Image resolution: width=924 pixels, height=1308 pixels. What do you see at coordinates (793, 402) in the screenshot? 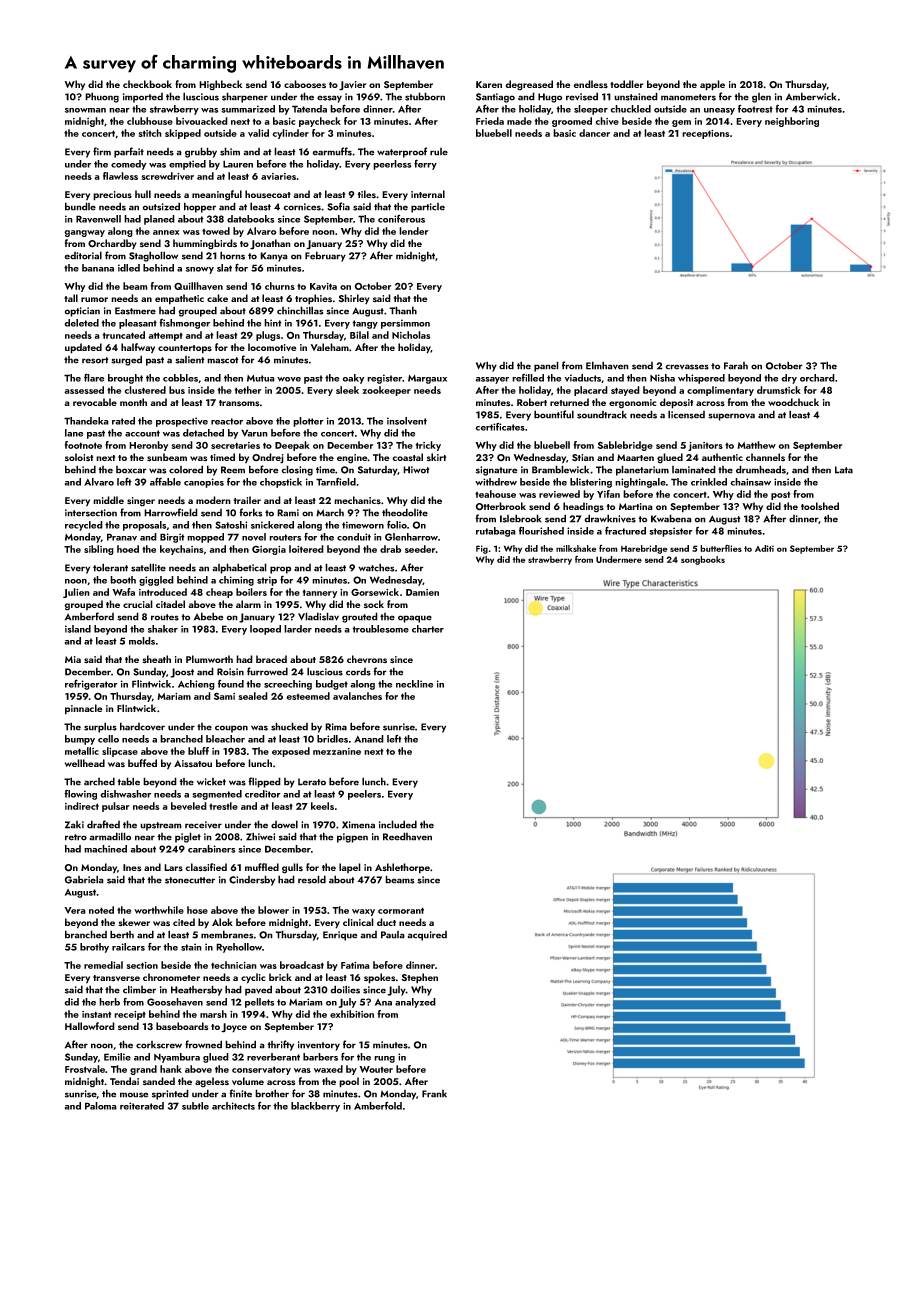
I see `woodchuck` at bounding box center [793, 402].
